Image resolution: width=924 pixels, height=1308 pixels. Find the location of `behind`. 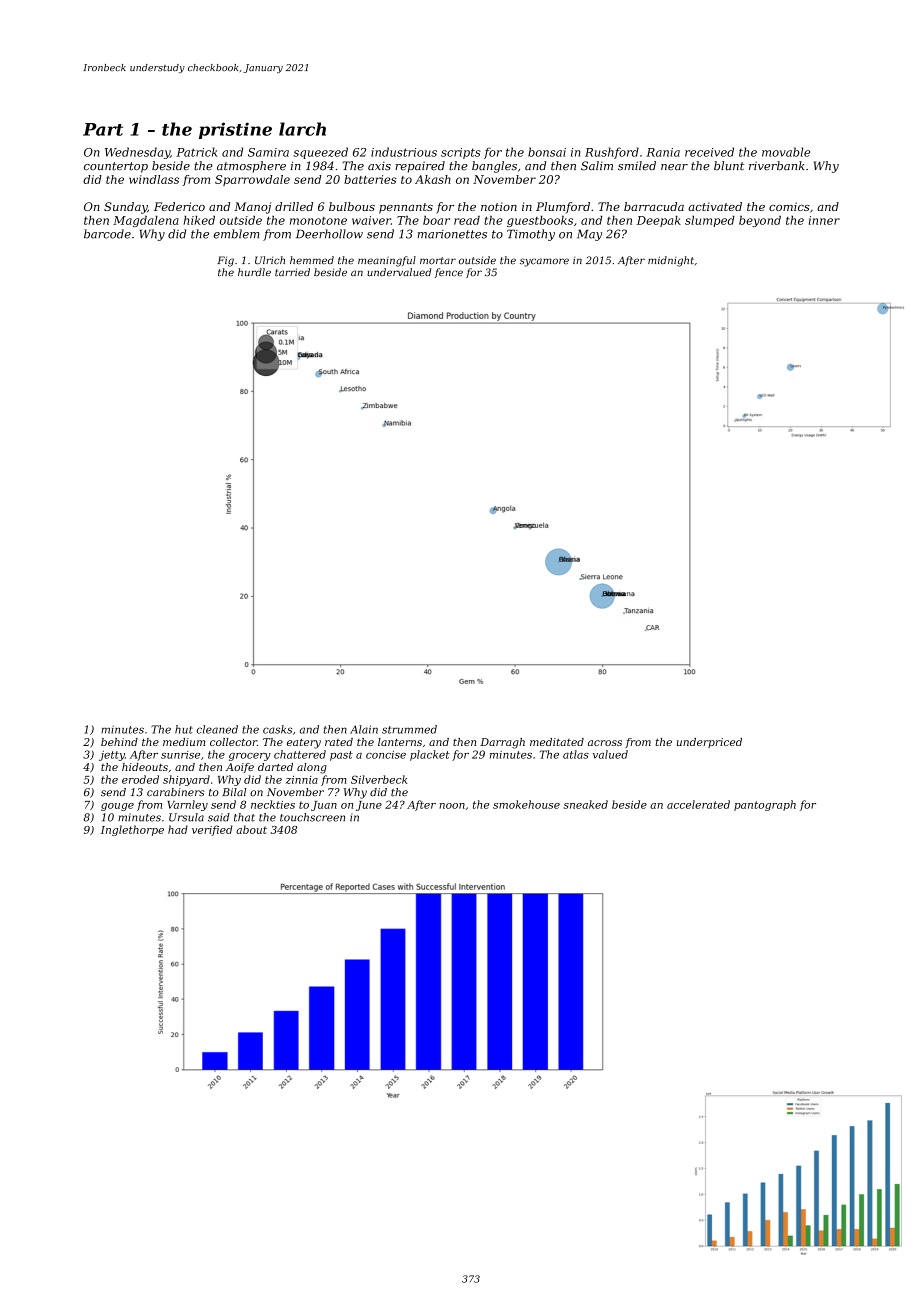

behind is located at coordinates (119, 742).
